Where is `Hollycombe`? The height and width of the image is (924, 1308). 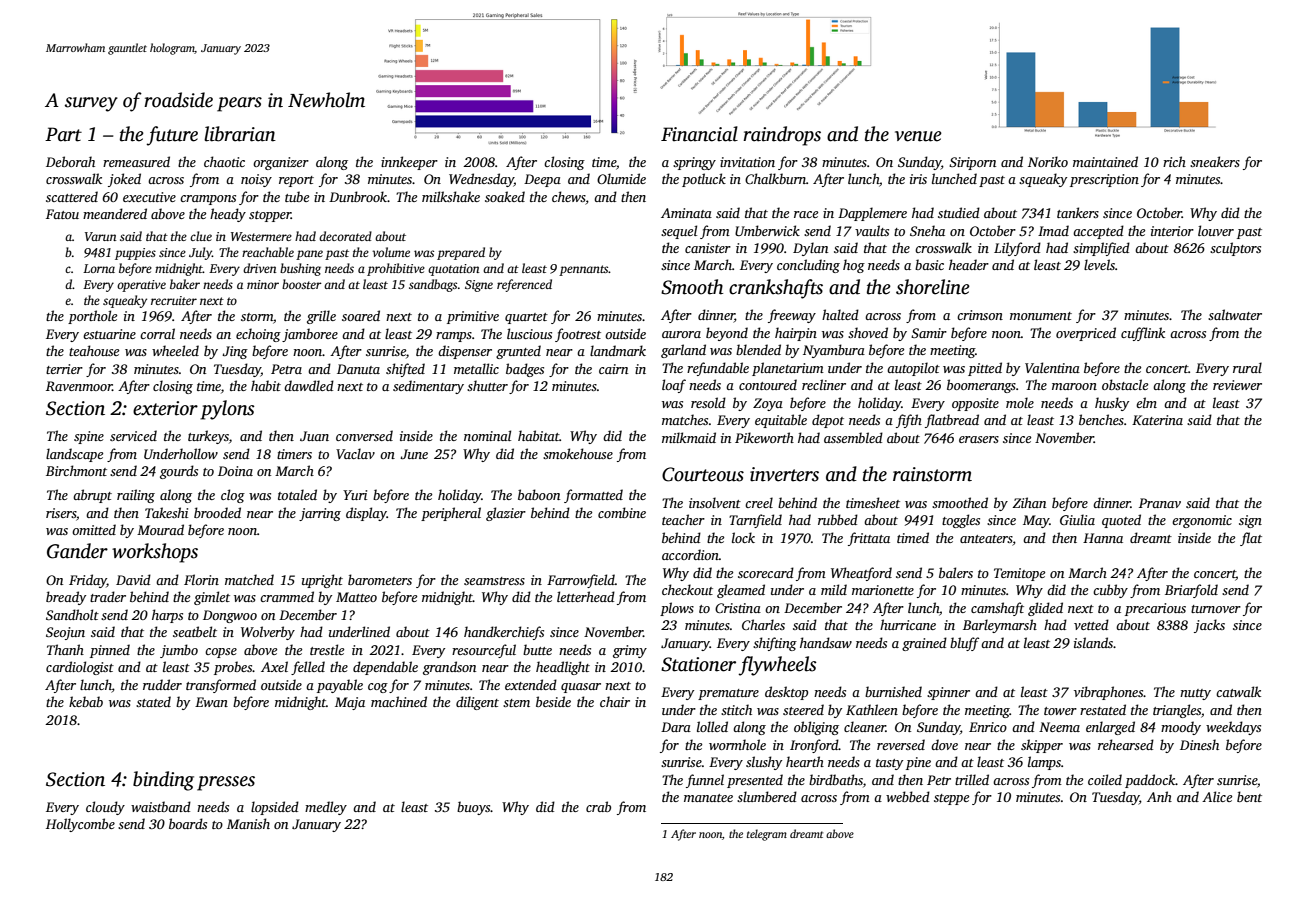
Hollycombe is located at coordinates (80, 825).
